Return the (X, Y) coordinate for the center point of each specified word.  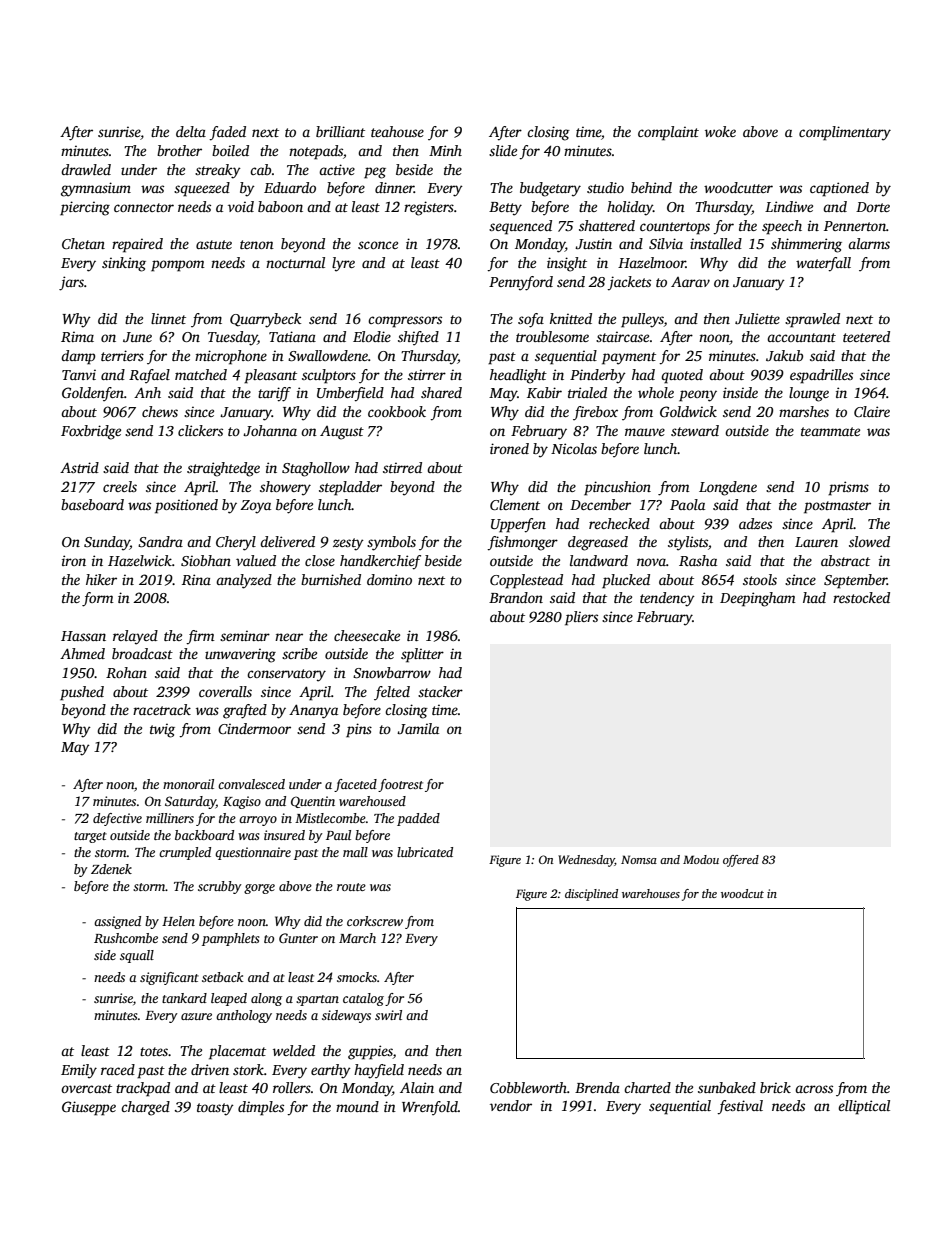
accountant (801, 337)
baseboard (92, 504)
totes (154, 1051)
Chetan (83, 243)
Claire (872, 411)
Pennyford (521, 283)
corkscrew (375, 921)
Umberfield (350, 394)
